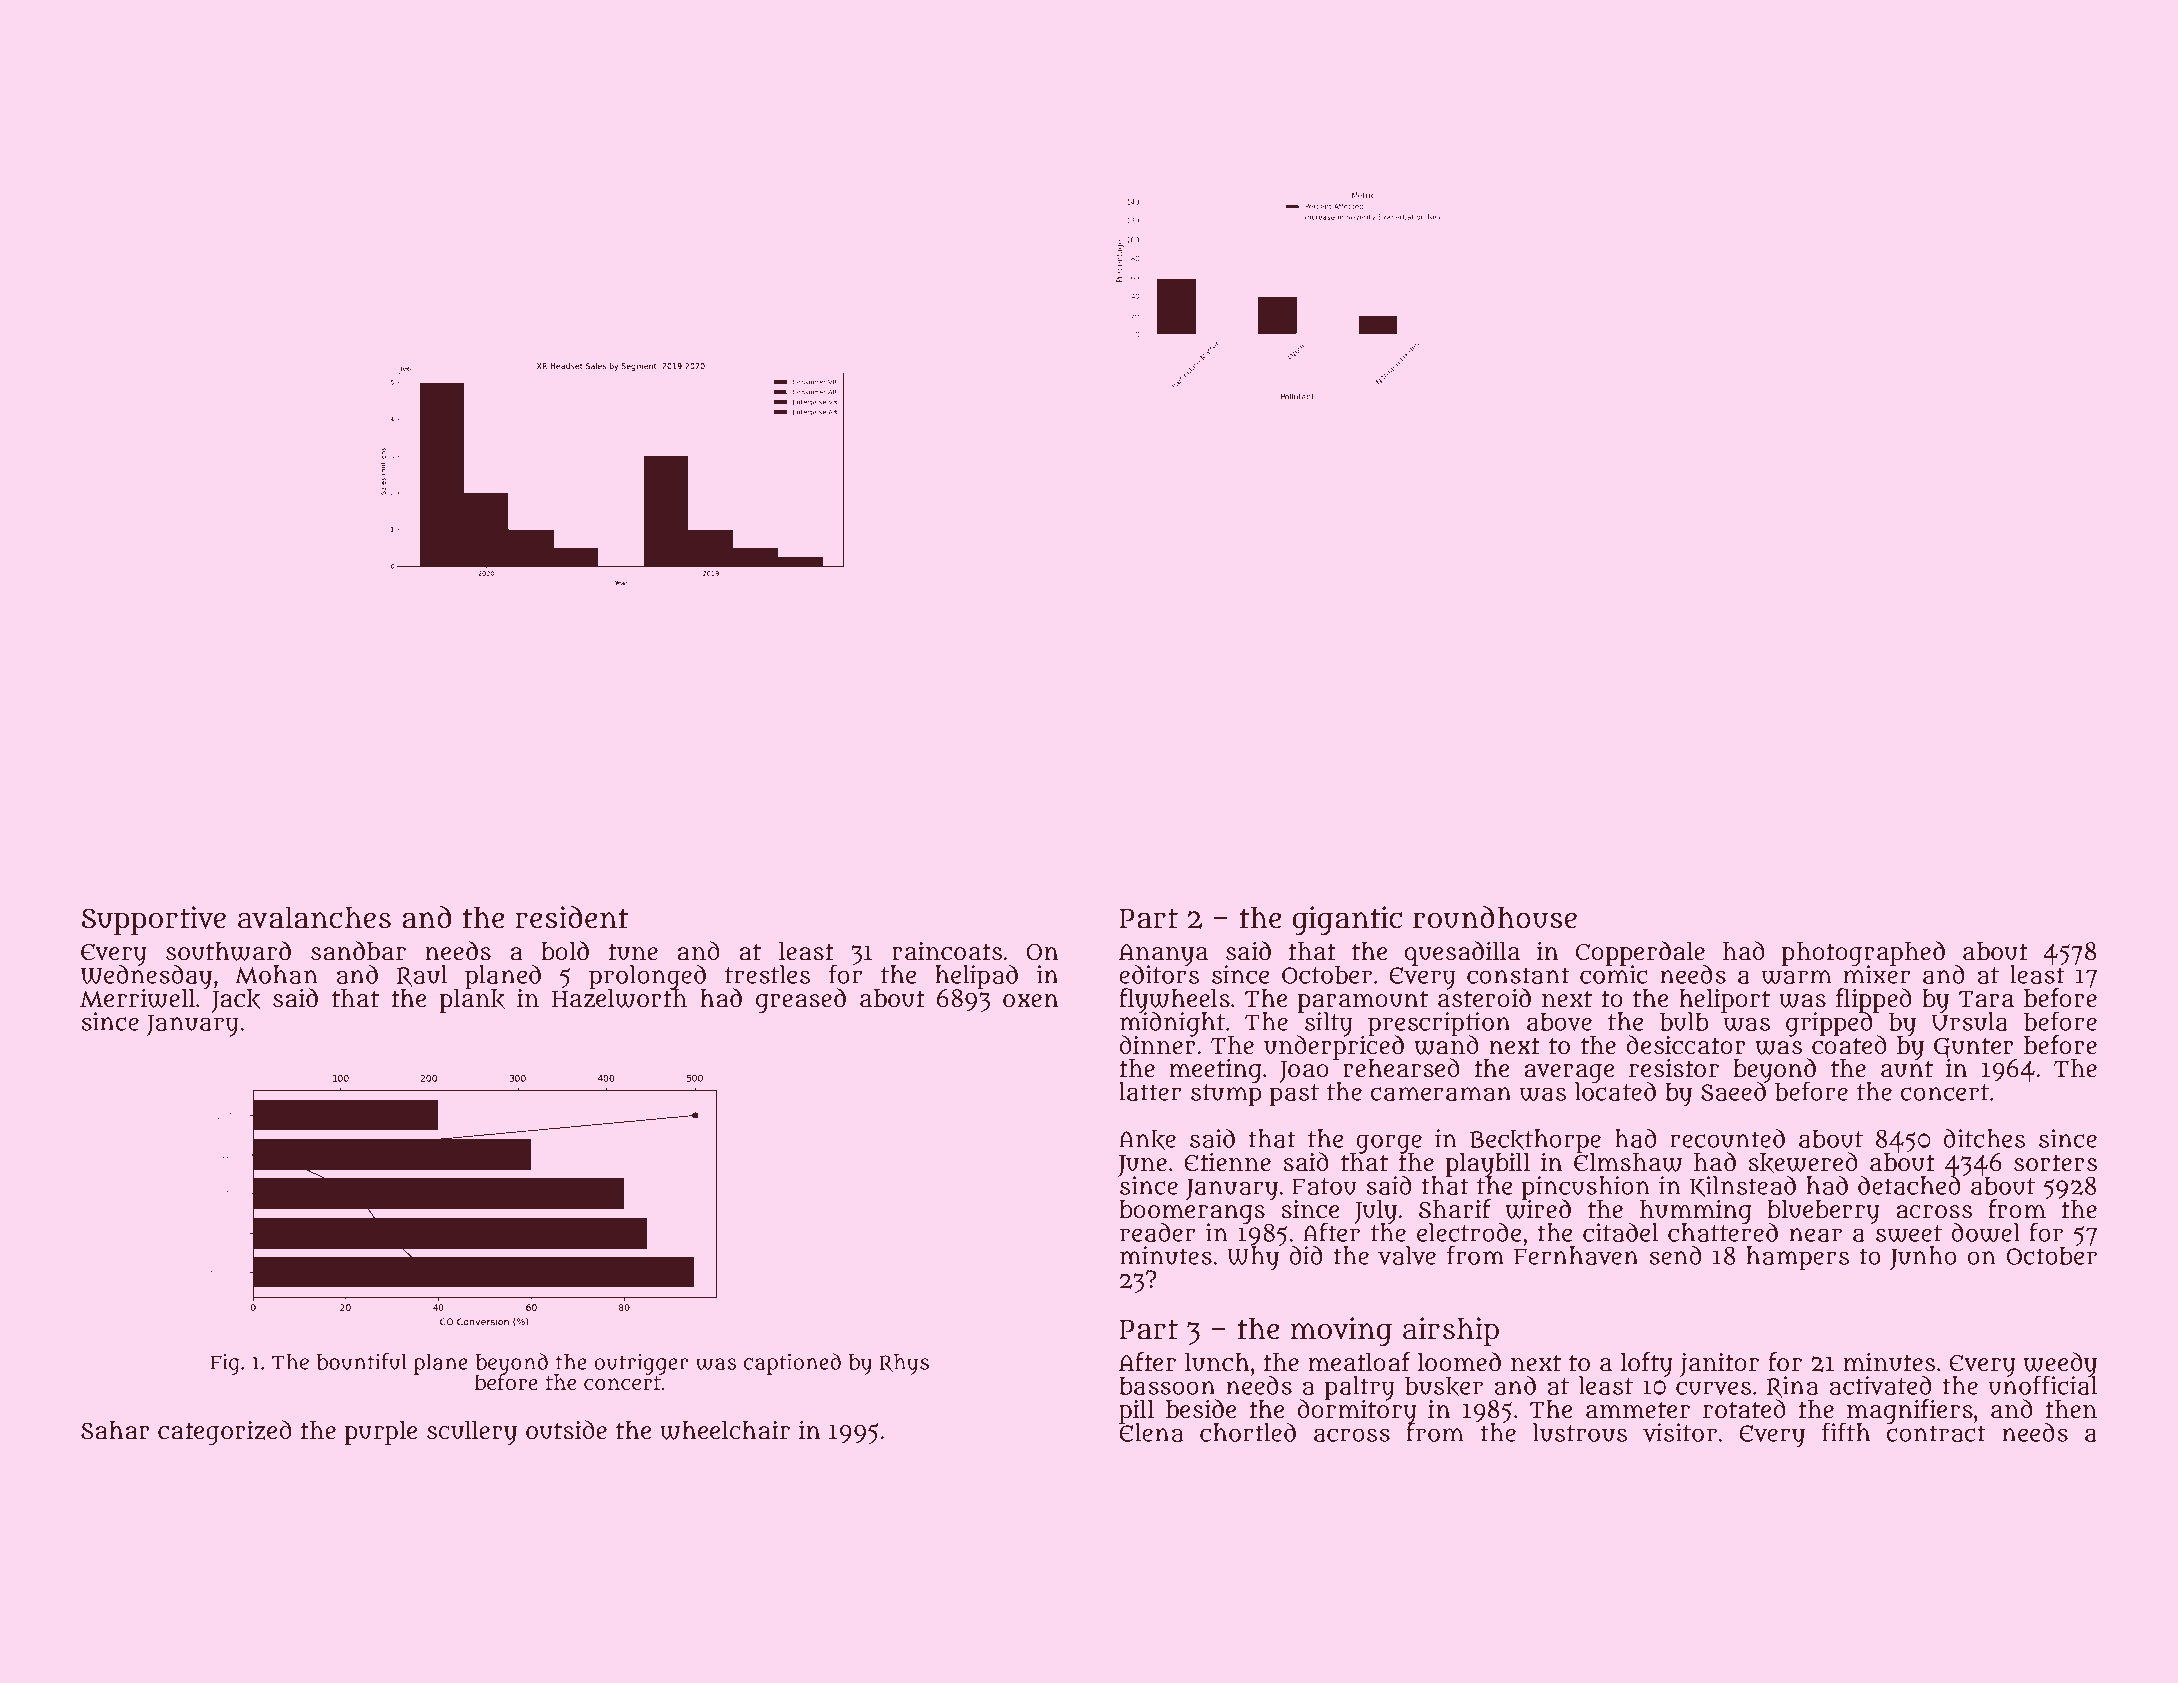 This screenshot has height=1683, width=2178. What do you see at coordinates (1192, 1212) in the screenshot?
I see `boomerangs` at bounding box center [1192, 1212].
